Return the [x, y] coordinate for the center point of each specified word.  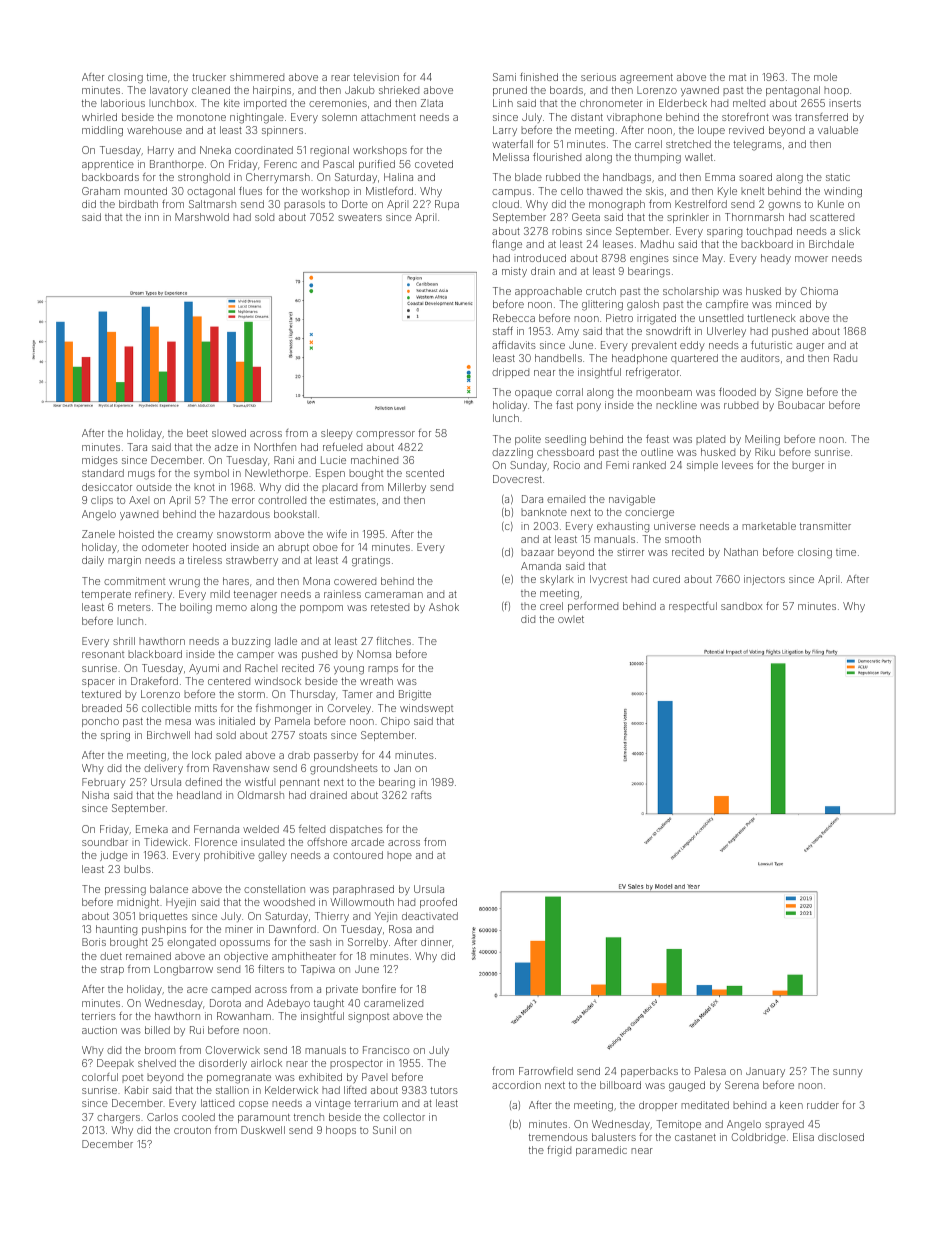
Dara [532, 499]
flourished [557, 156]
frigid [559, 1151]
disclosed [841, 1137]
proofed [438, 903]
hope [399, 856]
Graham [101, 191]
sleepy [337, 434]
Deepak [115, 1064]
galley [272, 856]
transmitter [825, 526]
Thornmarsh [754, 217]
